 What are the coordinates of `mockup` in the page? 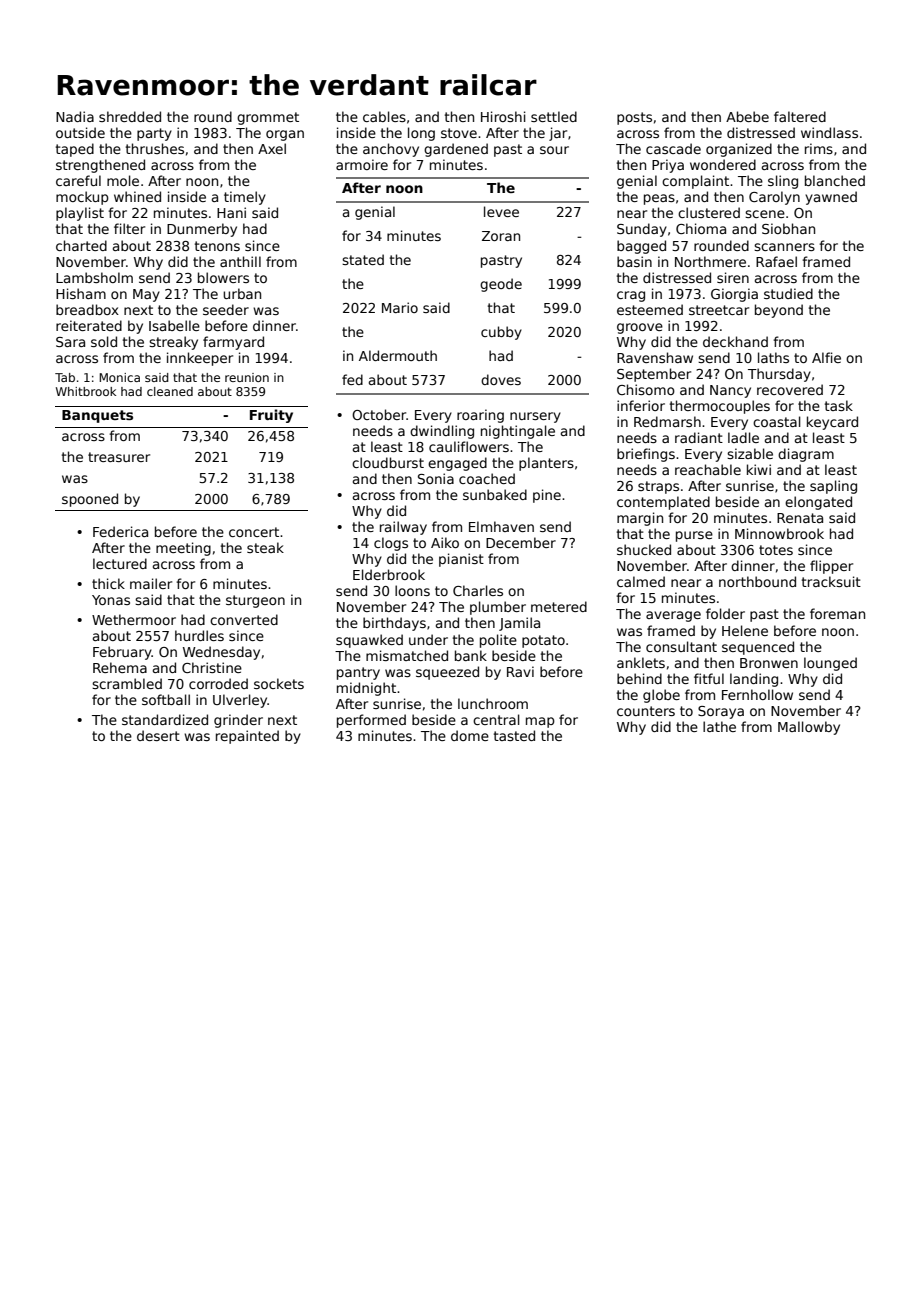 It's located at (82, 198).
